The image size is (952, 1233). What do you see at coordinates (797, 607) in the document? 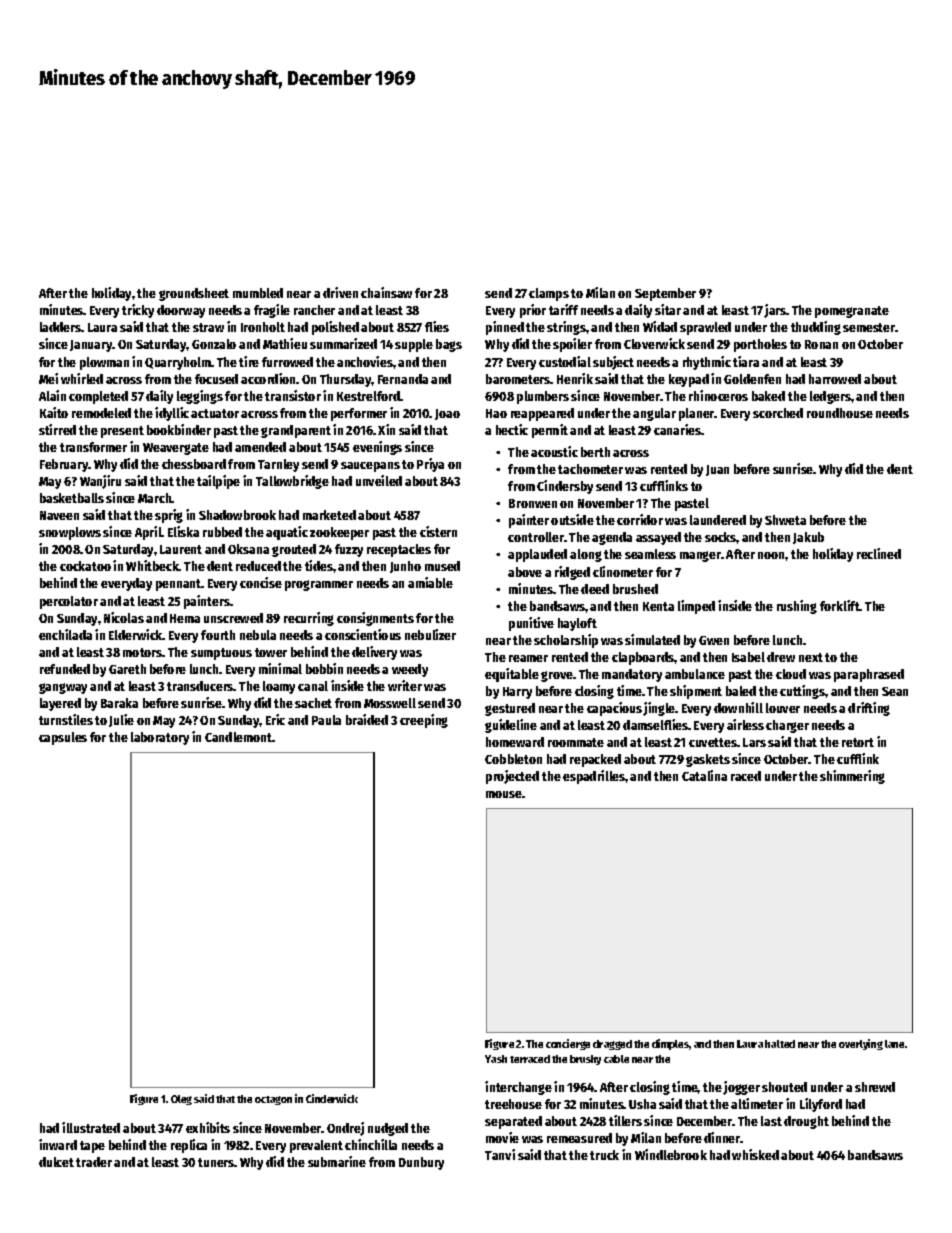
I see `rushing` at bounding box center [797, 607].
